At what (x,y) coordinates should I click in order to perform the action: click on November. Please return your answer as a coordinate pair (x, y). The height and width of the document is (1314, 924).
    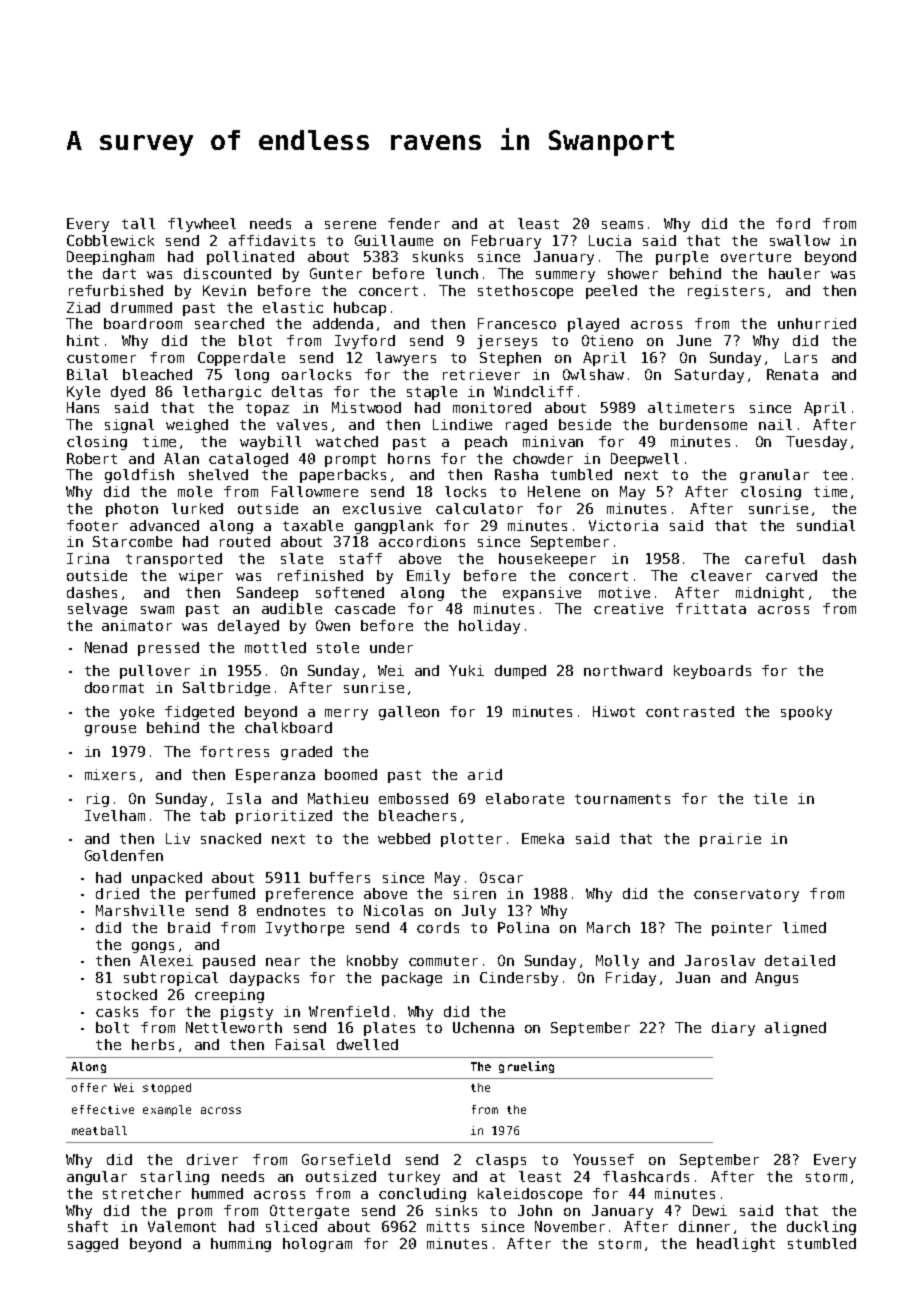
    Looking at the image, I should click on (570, 1226).
